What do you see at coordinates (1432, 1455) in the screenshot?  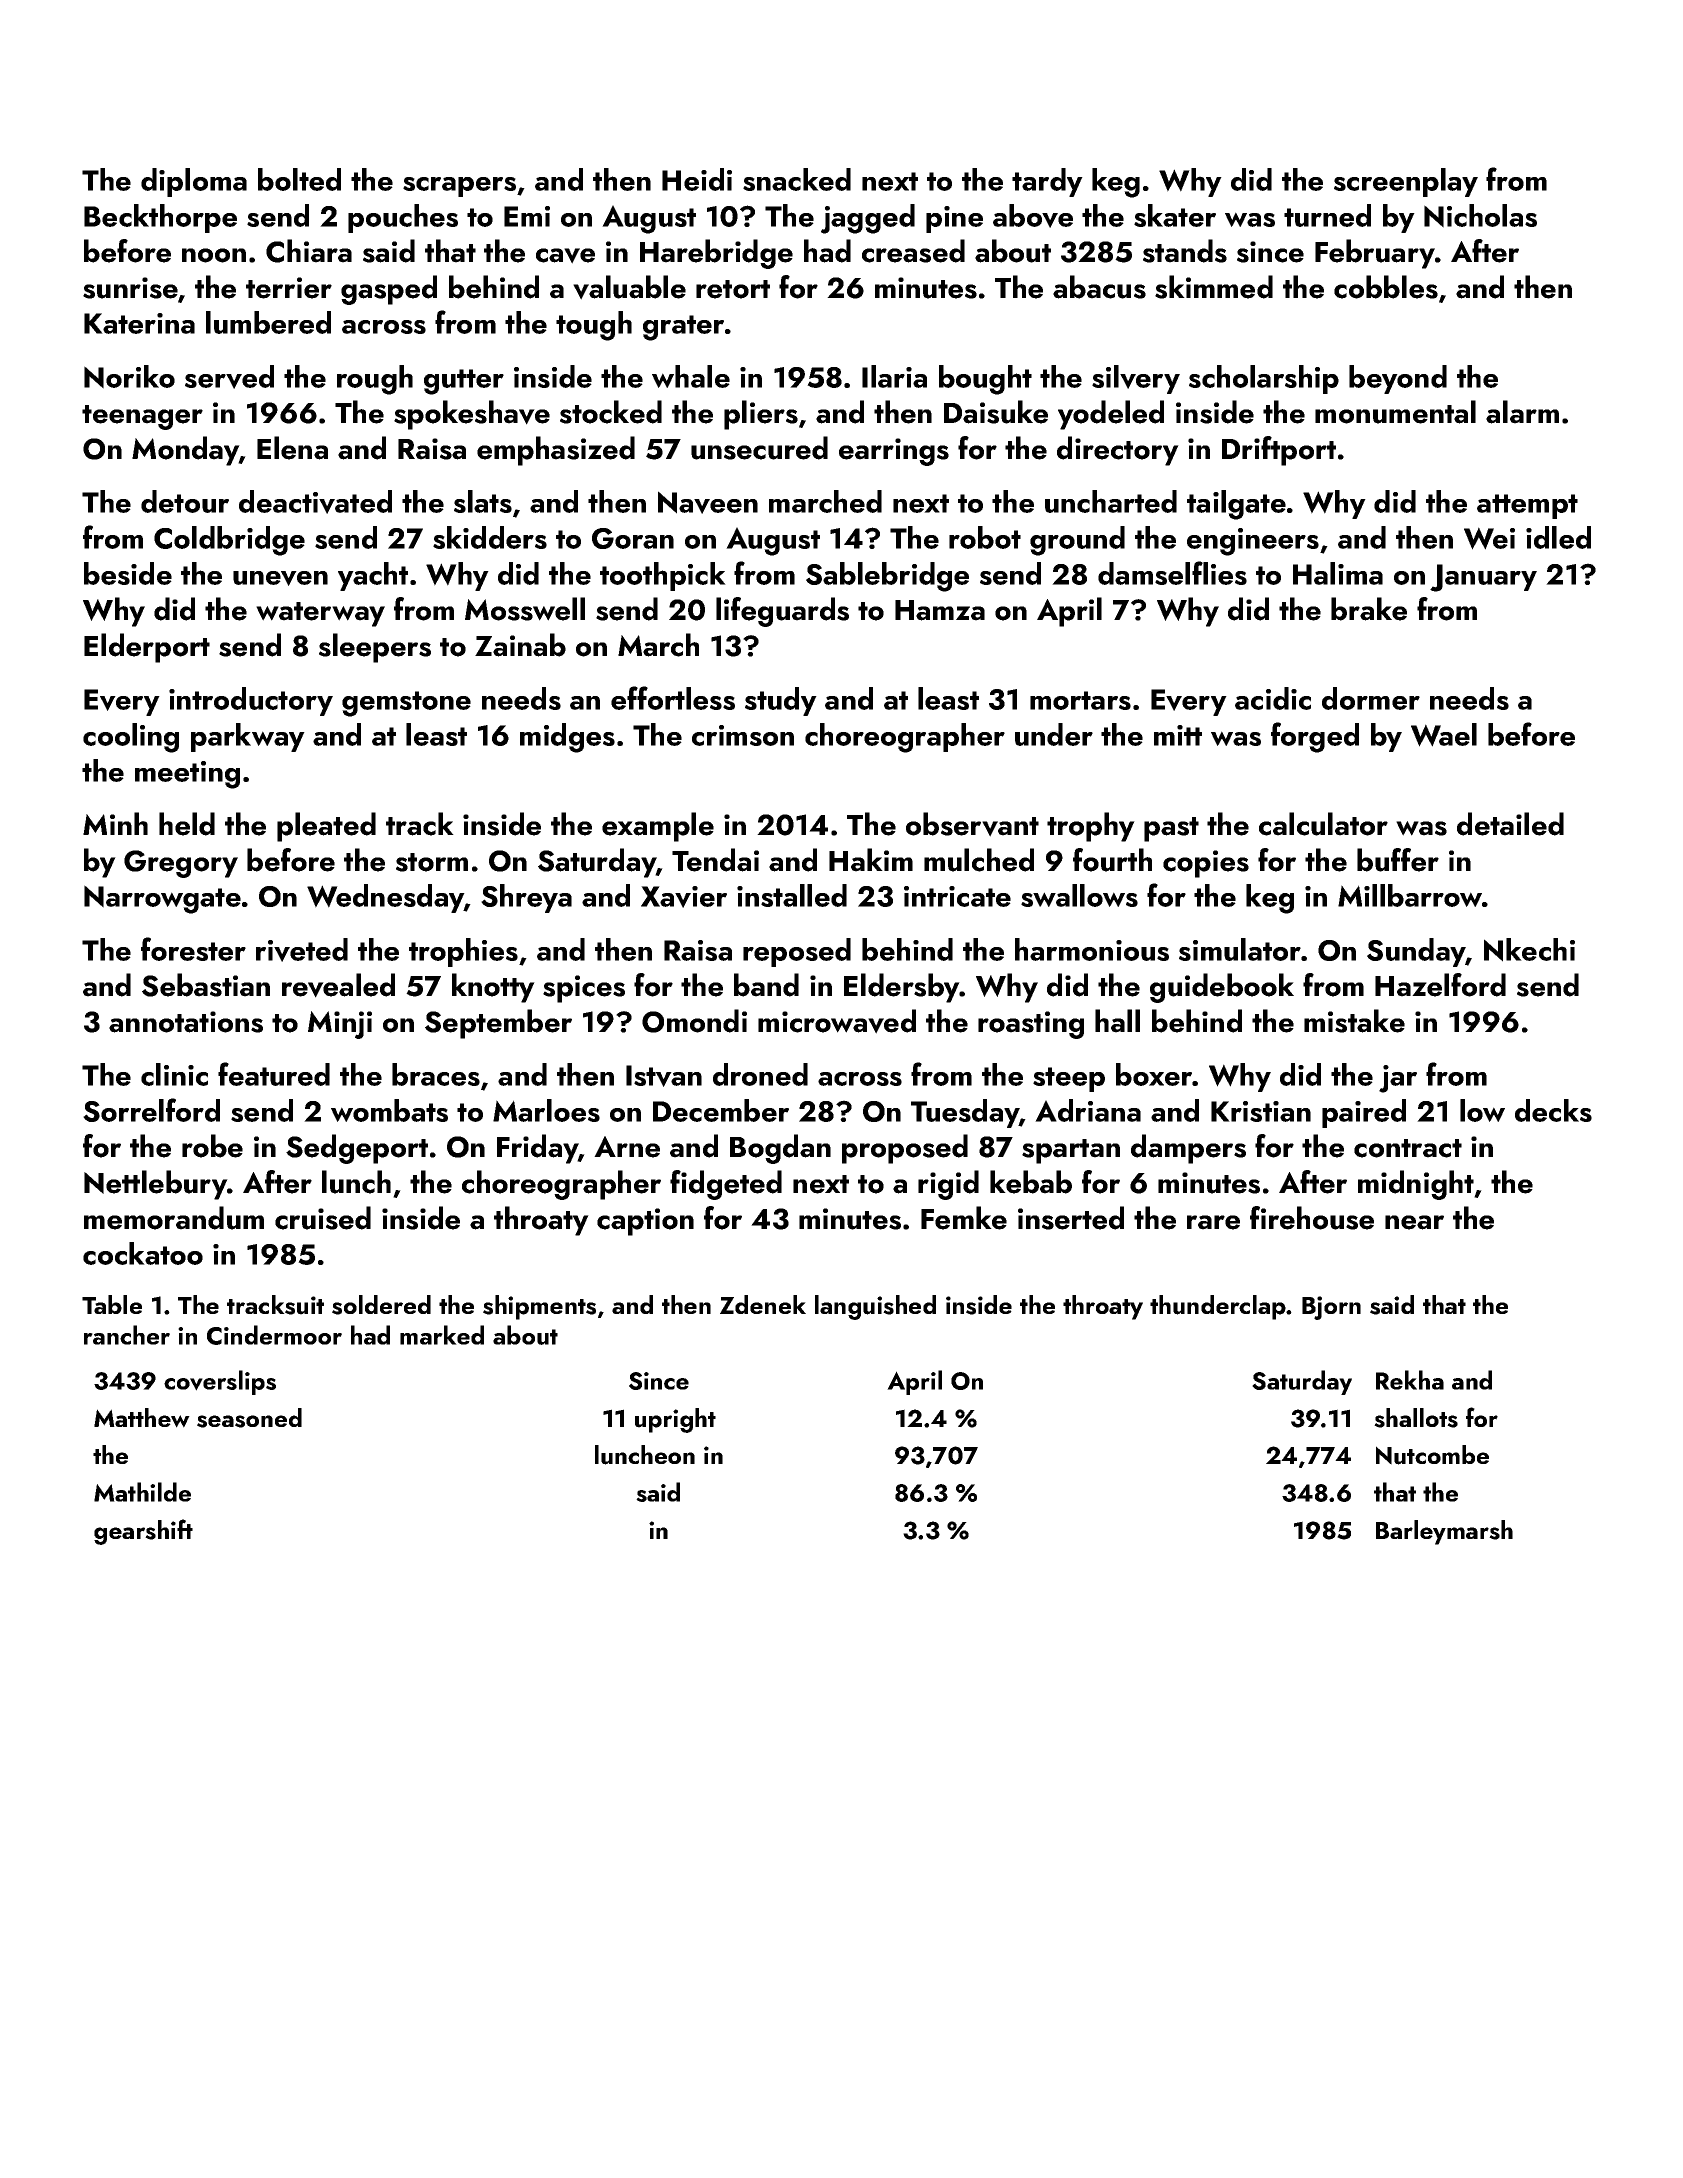 I see `Nutcombe` at bounding box center [1432, 1455].
